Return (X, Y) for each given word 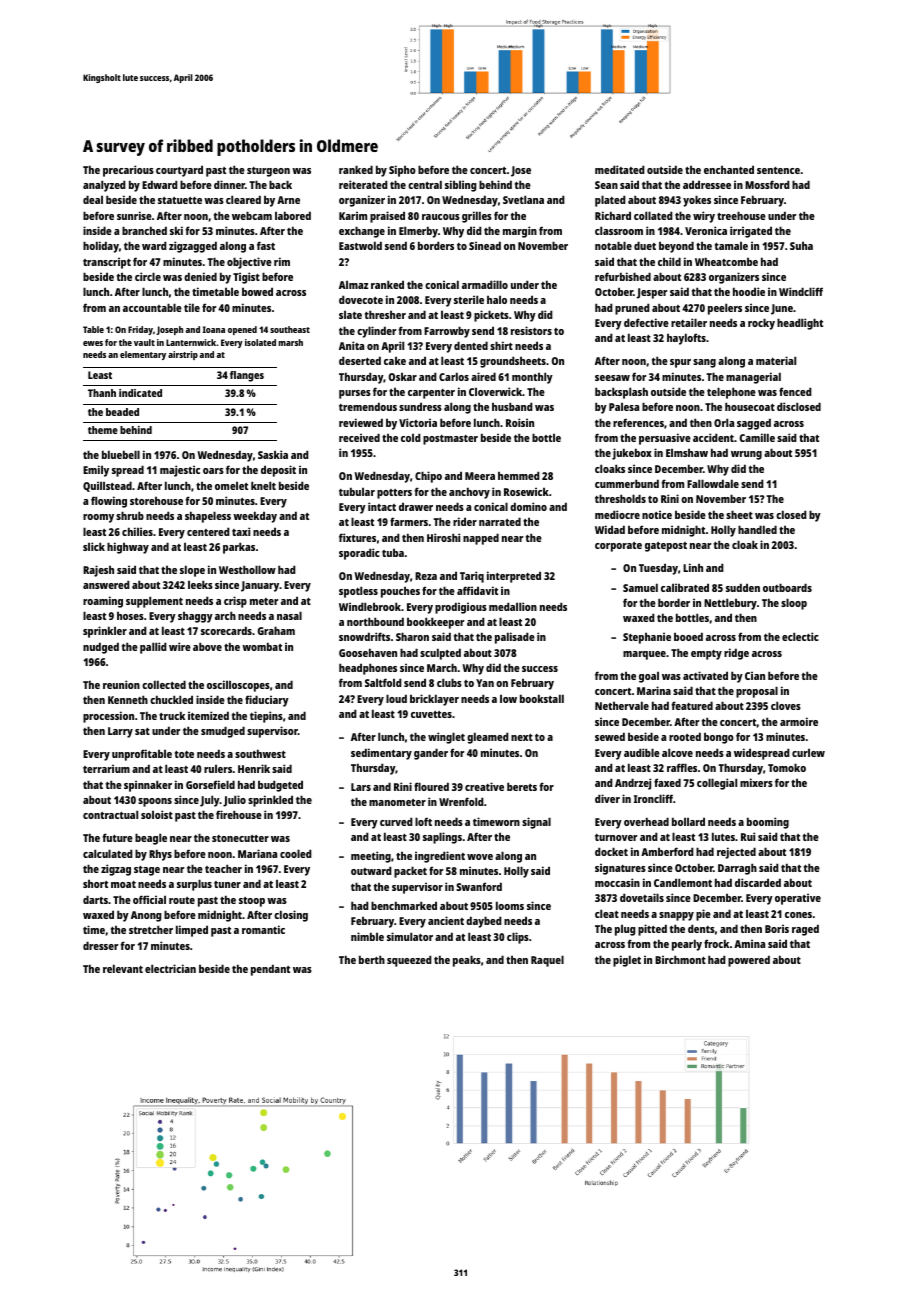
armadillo (485, 284)
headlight (800, 324)
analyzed (104, 186)
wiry (704, 217)
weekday (255, 517)
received (359, 437)
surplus (194, 885)
